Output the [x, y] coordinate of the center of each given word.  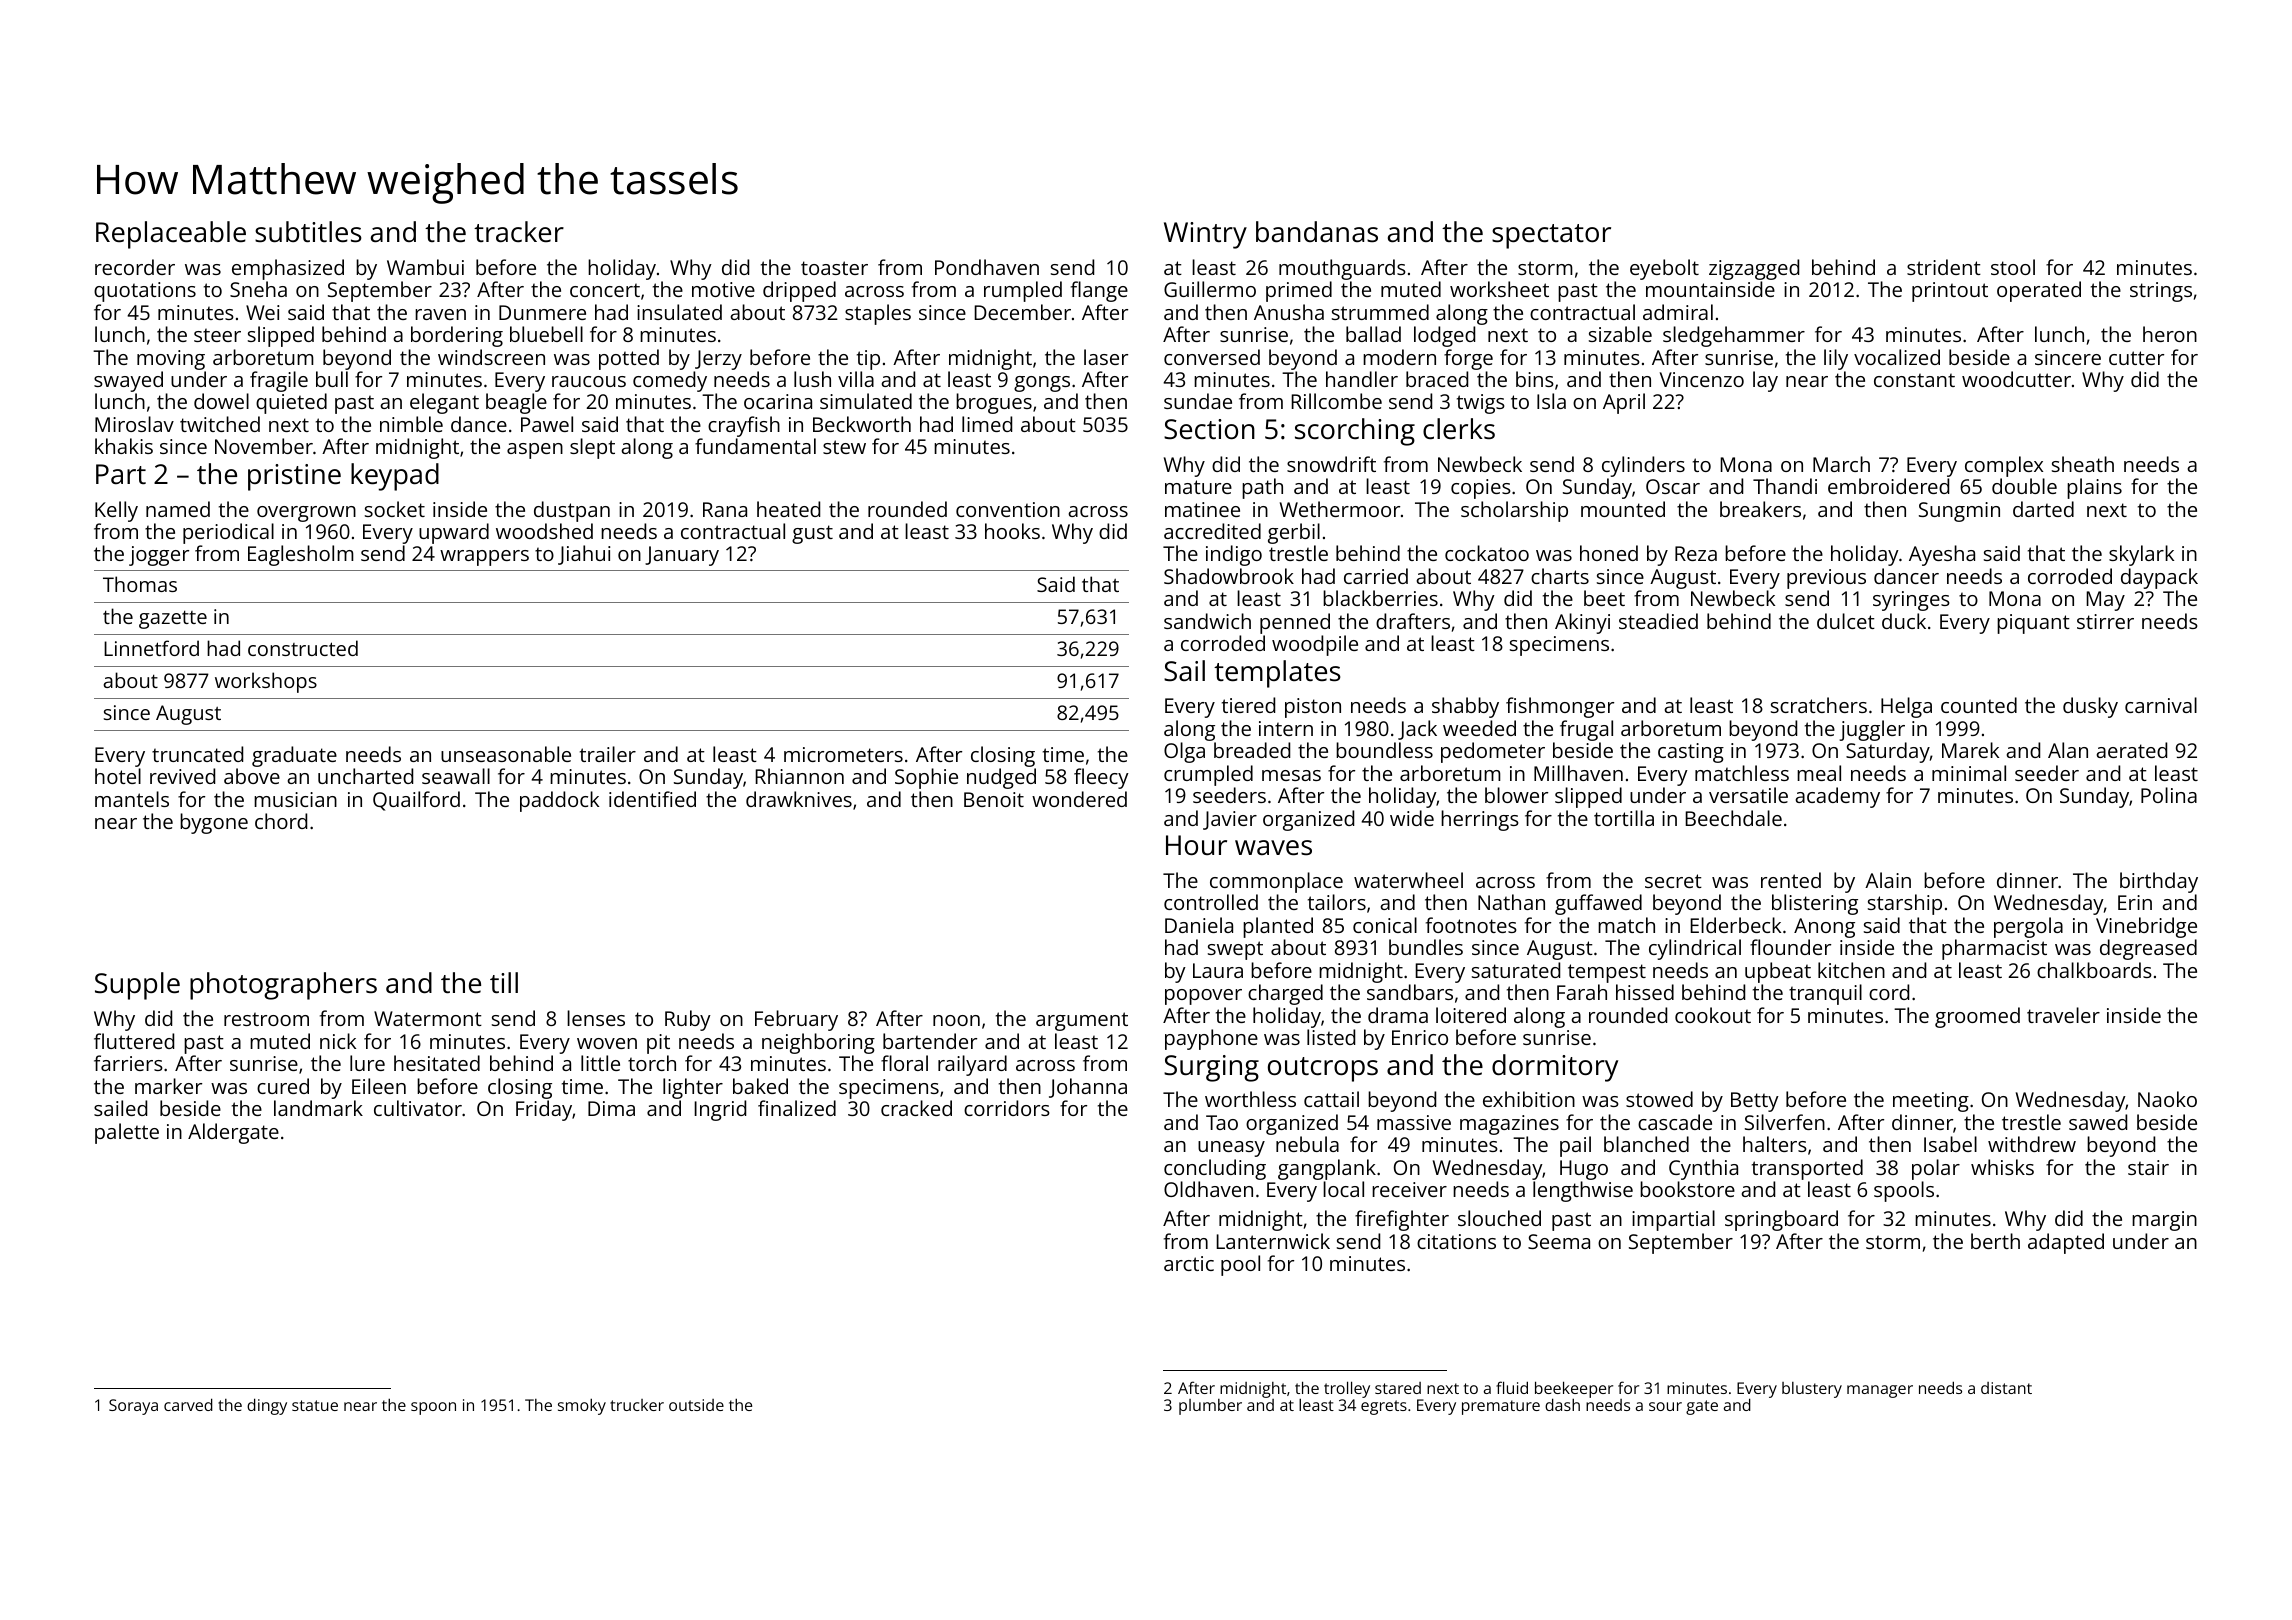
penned [1295, 623]
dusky [2090, 707]
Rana [725, 509]
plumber [1210, 1407]
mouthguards [1342, 269]
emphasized [288, 269]
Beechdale [1733, 818]
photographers [283, 986]
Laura [1218, 970]
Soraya [133, 1407]
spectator [1551, 236]
